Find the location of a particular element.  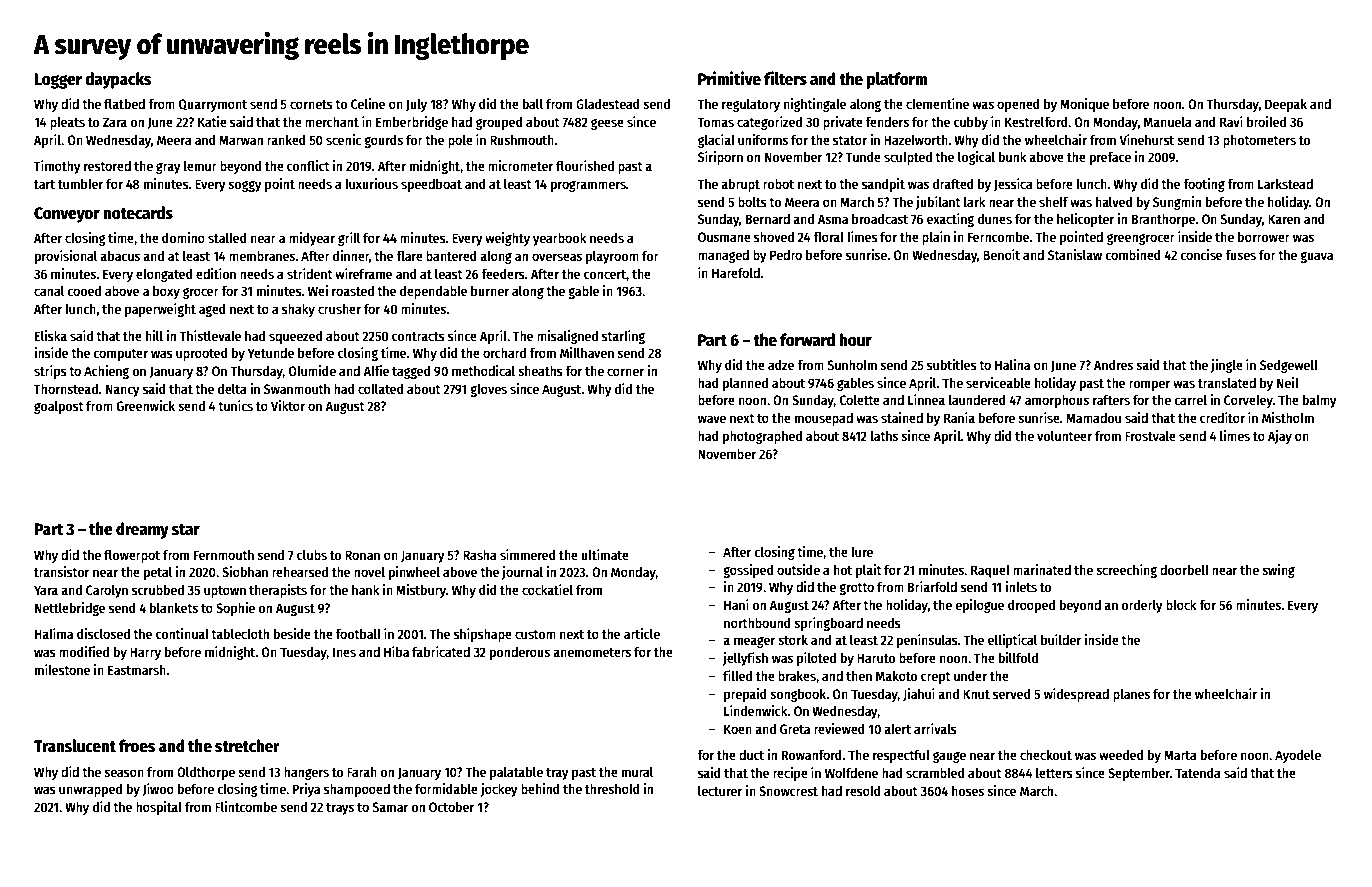

jingle is located at coordinates (1227, 366).
